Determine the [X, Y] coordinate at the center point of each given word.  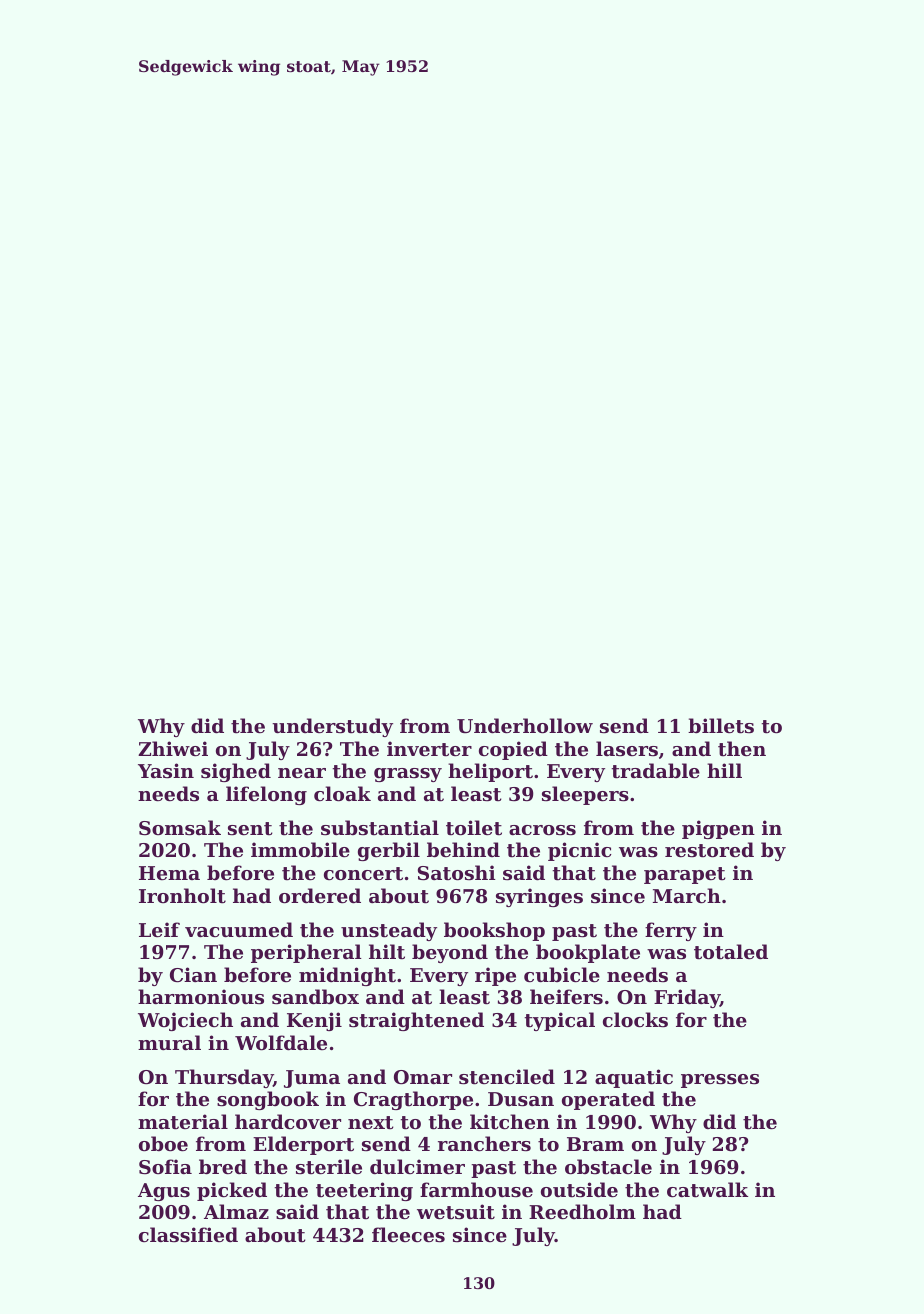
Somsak [180, 828]
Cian [193, 975]
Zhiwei [173, 748]
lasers [627, 749]
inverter [429, 749]
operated [608, 1100]
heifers [566, 996]
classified [188, 1235]
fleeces [408, 1234]
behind [463, 849]
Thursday [224, 1078]
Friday [687, 998]
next [371, 1123]
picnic [579, 851]
